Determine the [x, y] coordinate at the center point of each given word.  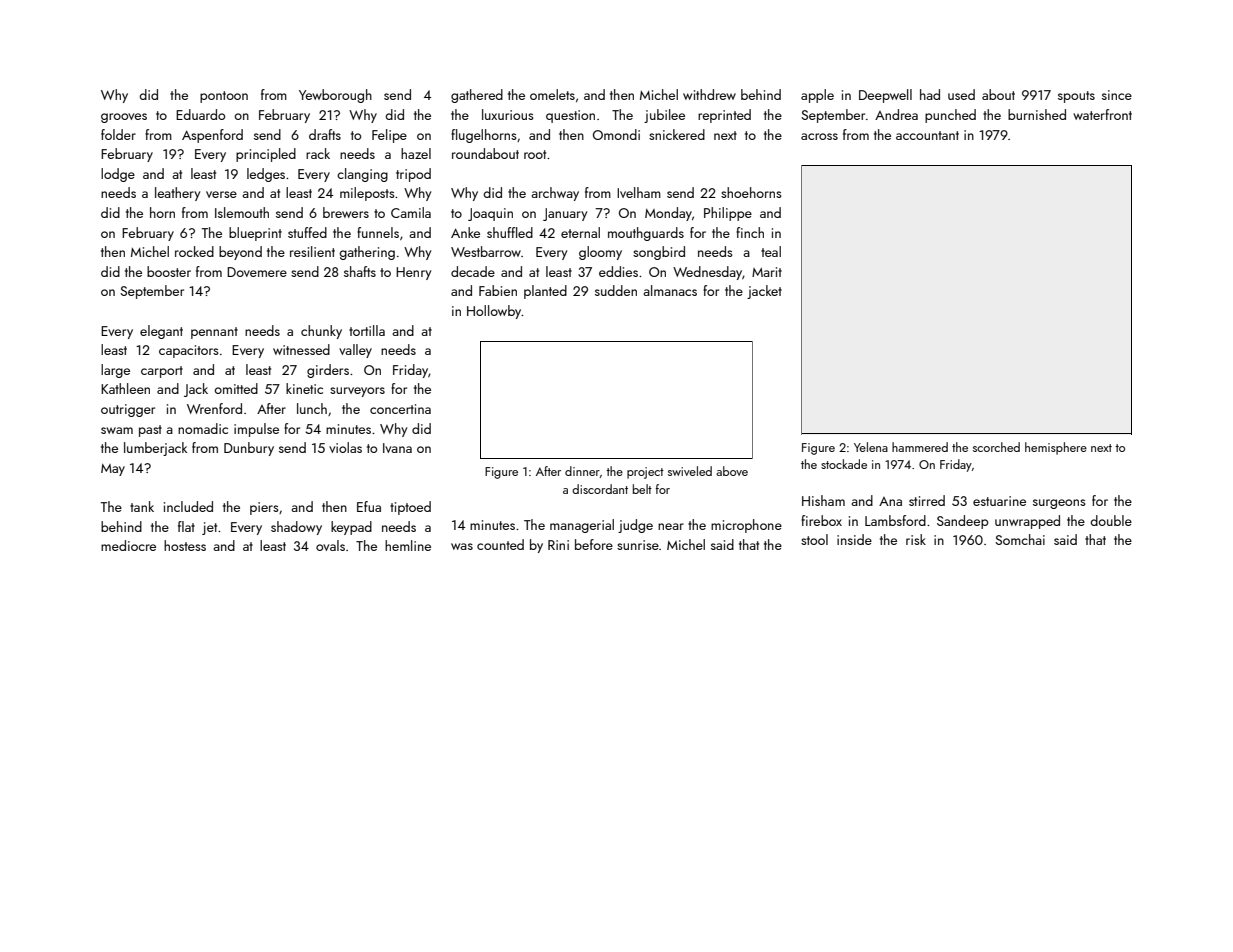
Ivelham [639, 192]
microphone [746, 526]
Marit [767, 272]
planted [545, 292]
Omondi [616, 134]
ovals [330, 545]
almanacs [670, 290]
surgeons [1059, 504]
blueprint [255, 234]
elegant [161, 332]
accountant [927, 135]
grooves [124, 118]
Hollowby [494, 312]
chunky [321, 332]
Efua [369, 506]
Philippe [728, 214]
